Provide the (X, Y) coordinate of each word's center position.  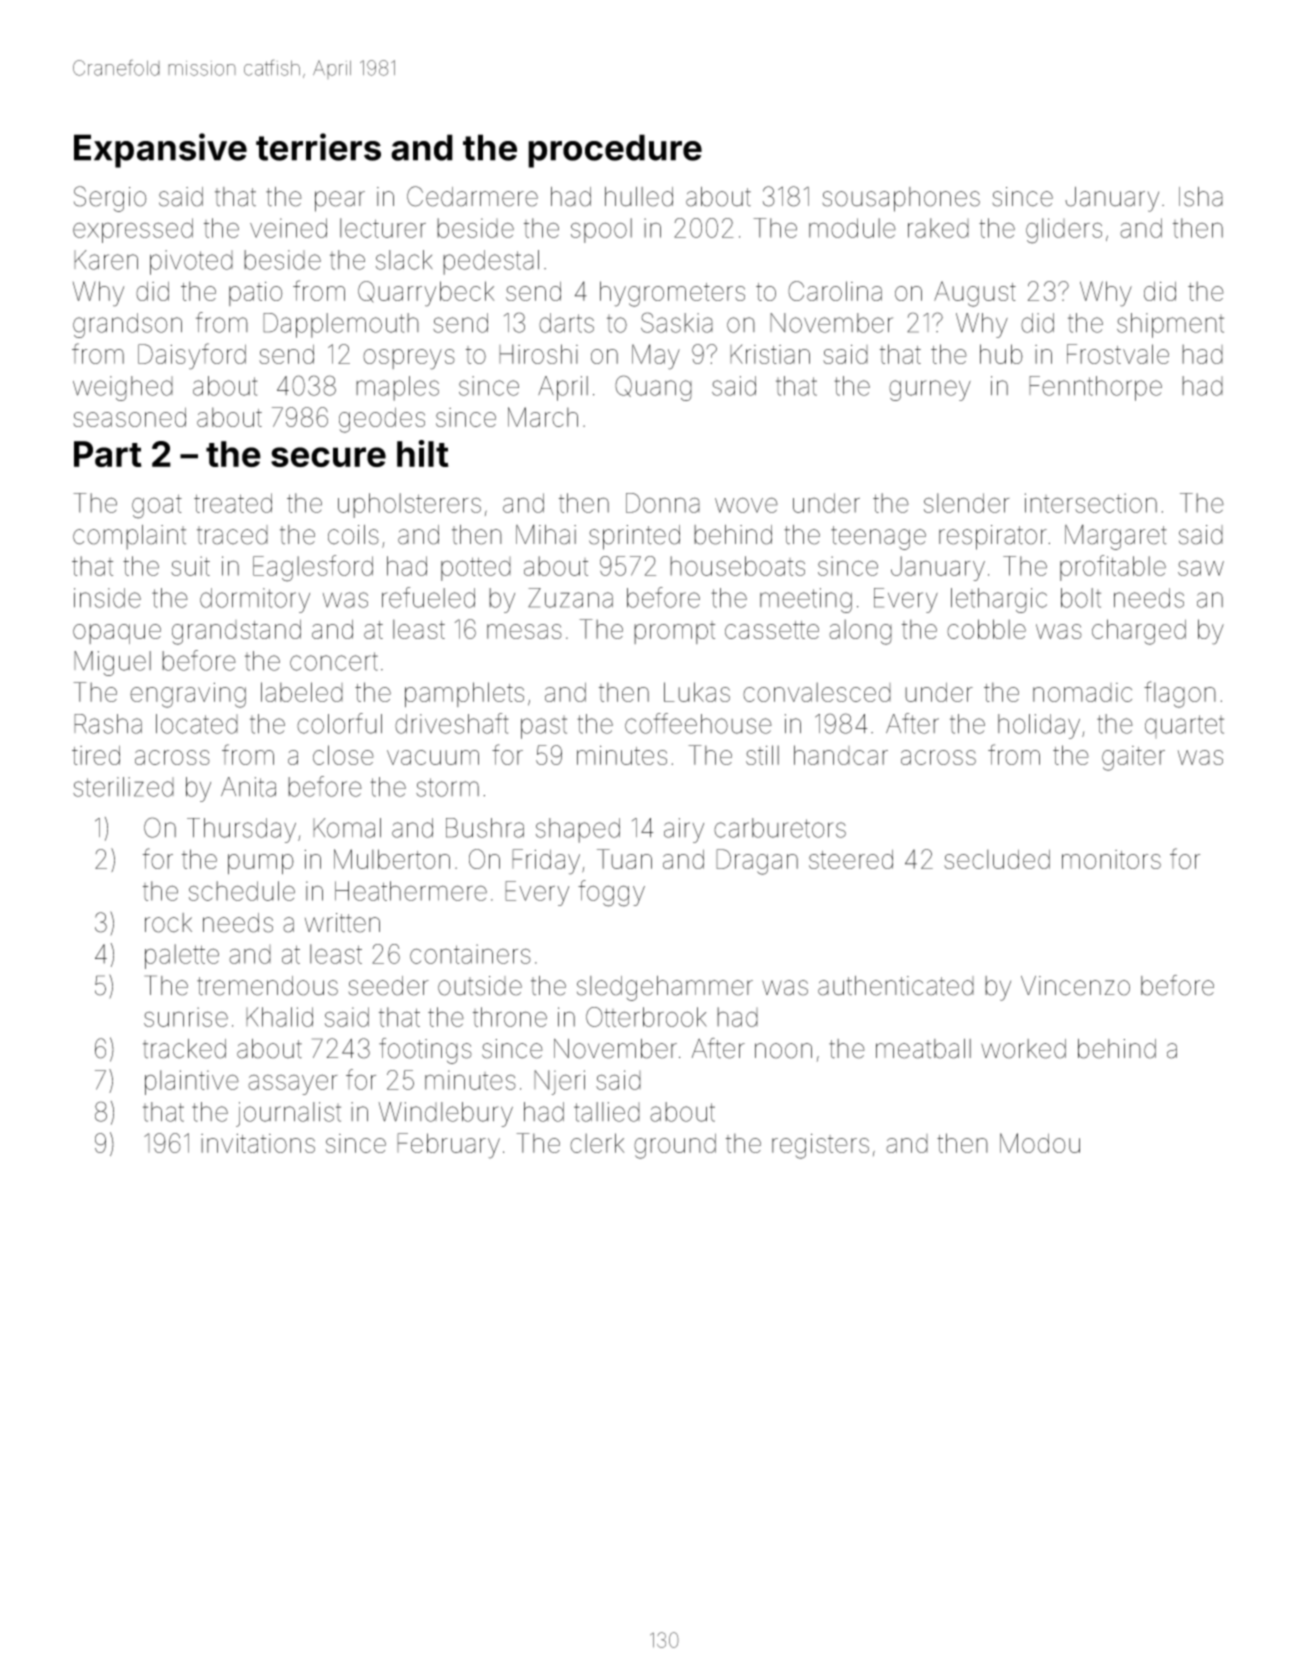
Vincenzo (1075, 986)
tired (96, 755)
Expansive (160, 150)
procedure (615, 151)
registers (820, 1146)
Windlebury (445, 1114)
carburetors (780, 828)
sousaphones (901, 199)
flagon (1180, 694)
